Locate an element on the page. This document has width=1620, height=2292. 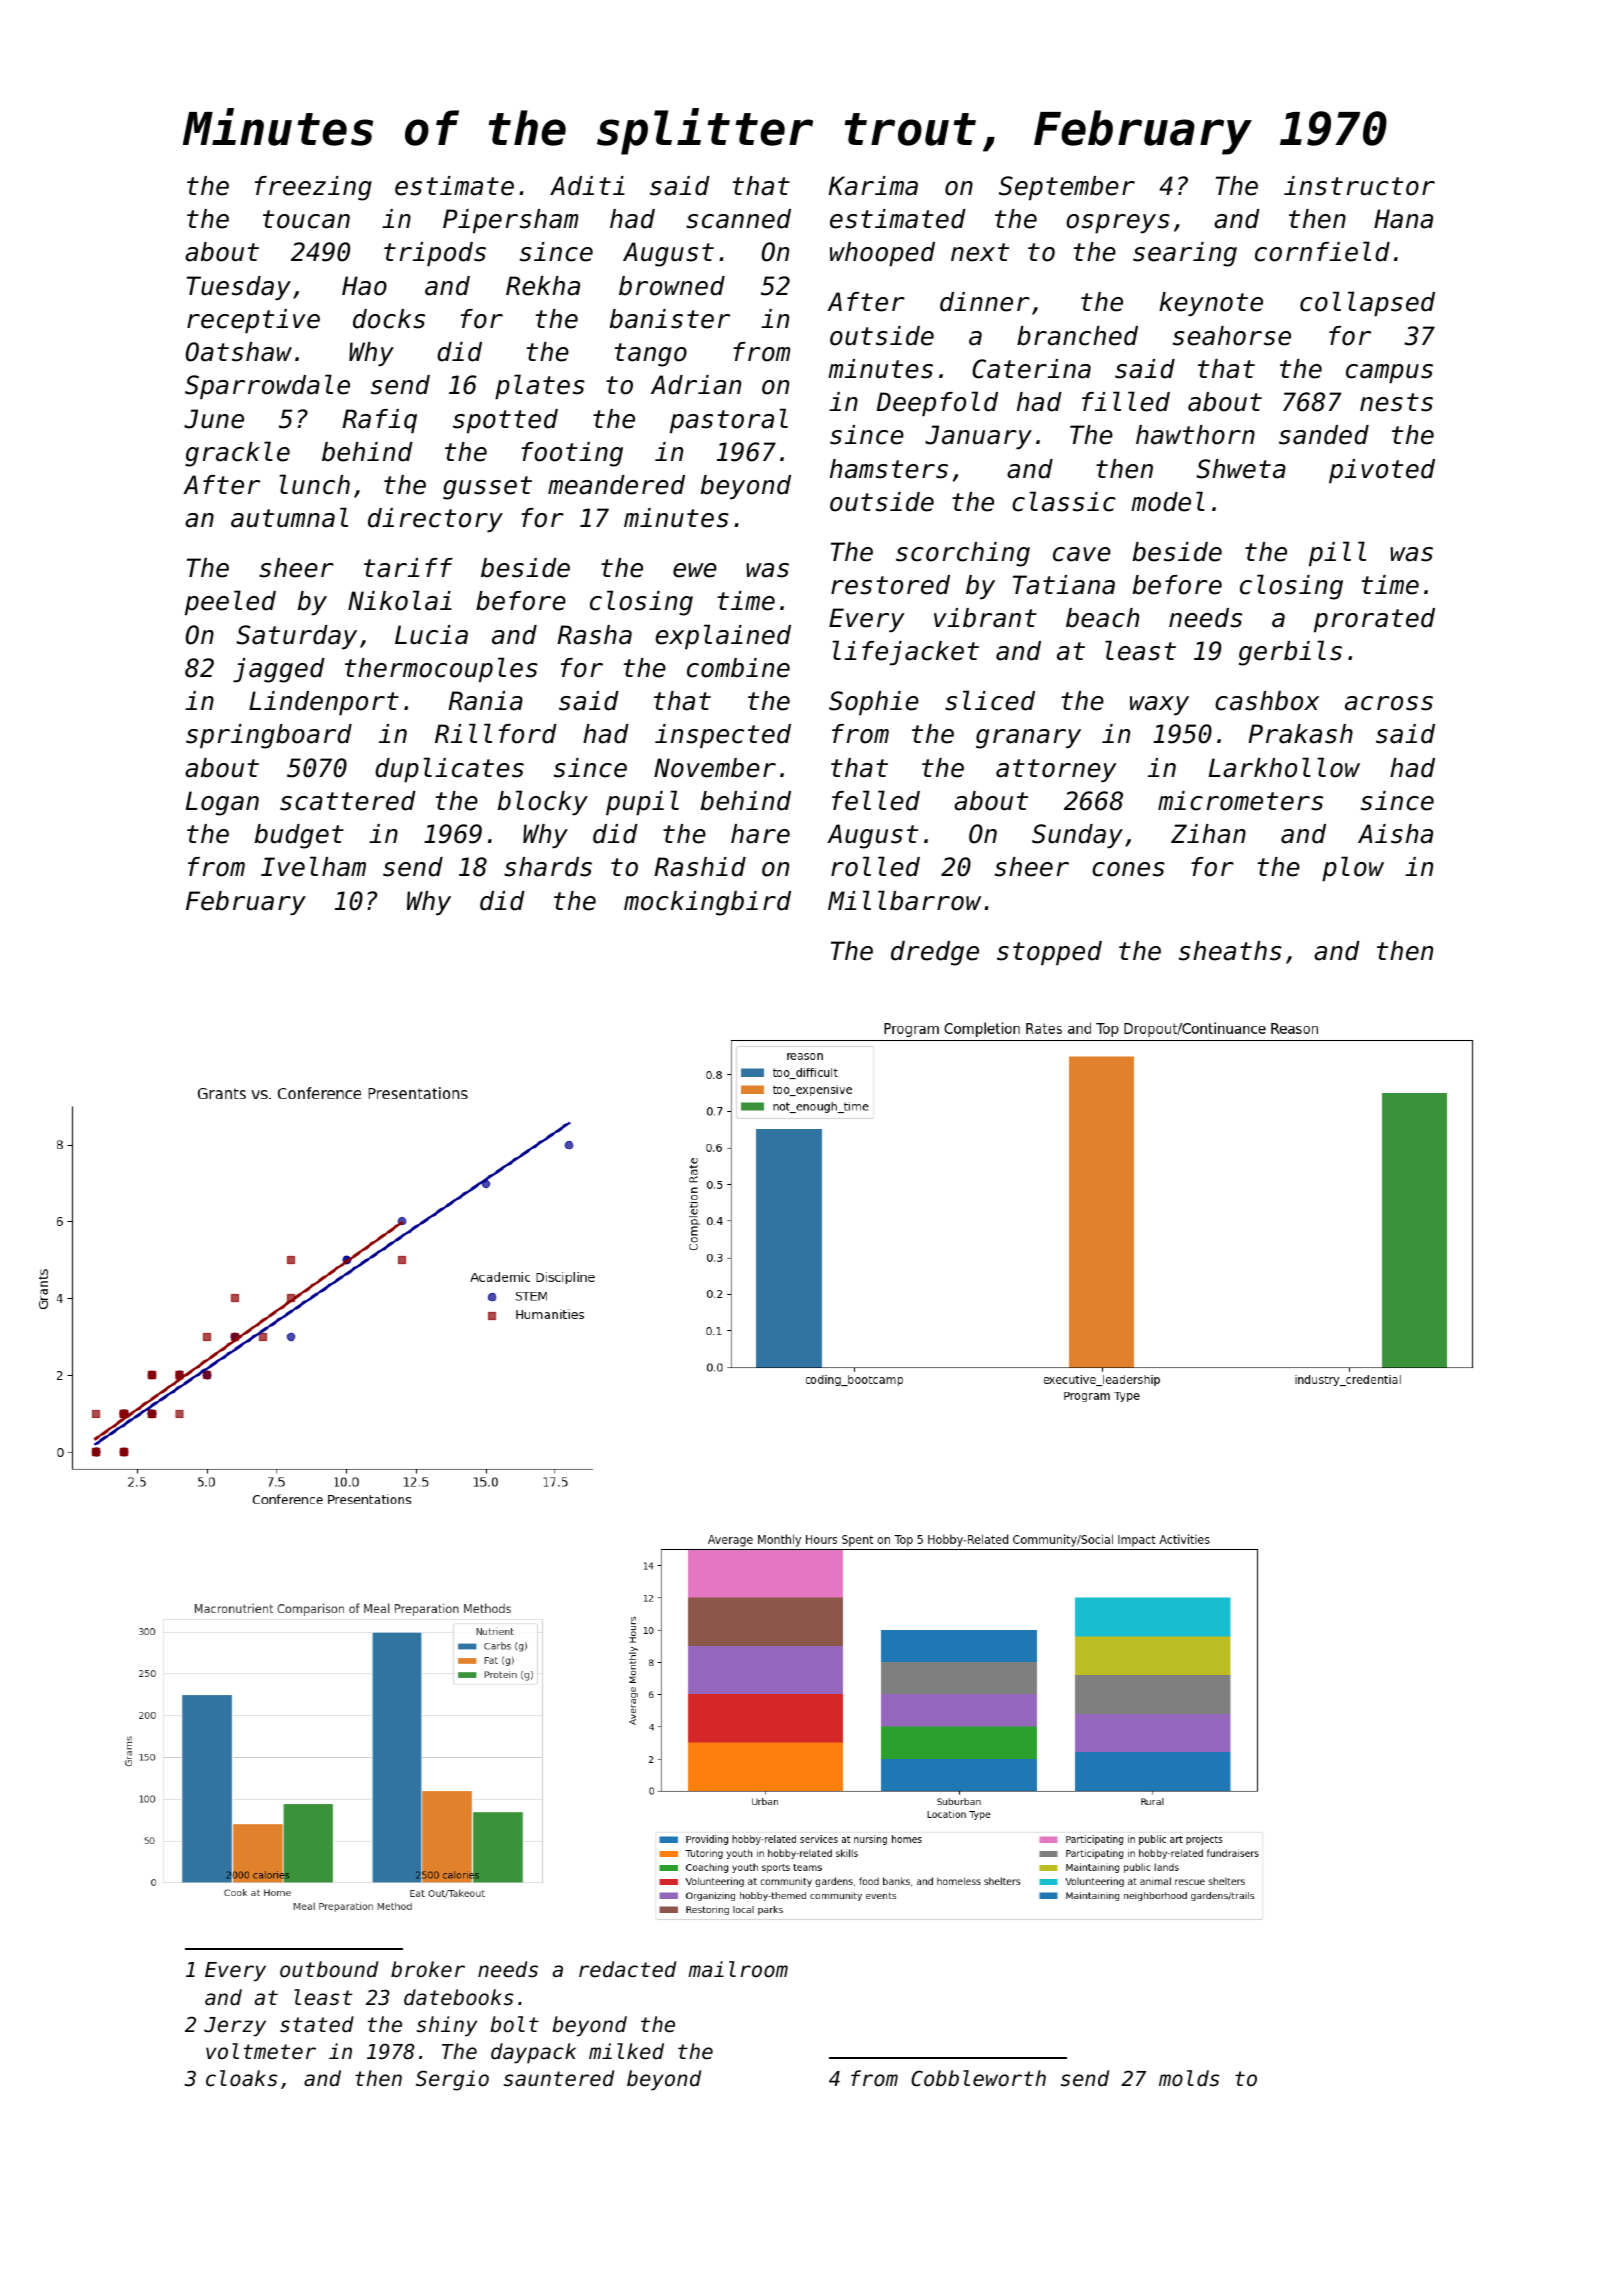
mailroom is located at coordinates (738, 1969).
